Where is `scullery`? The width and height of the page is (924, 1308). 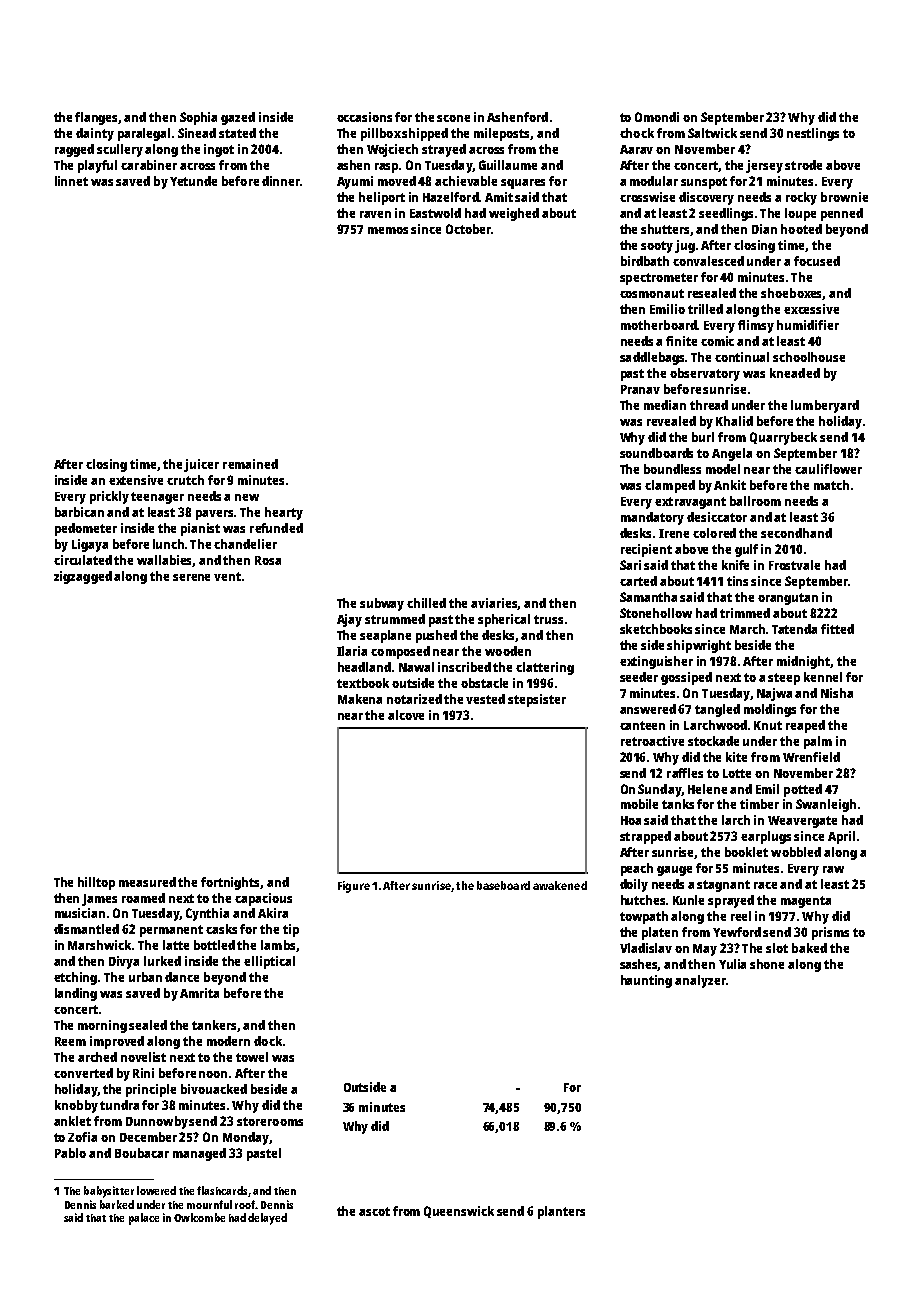 scullery is located at coordinates (120, 150).
